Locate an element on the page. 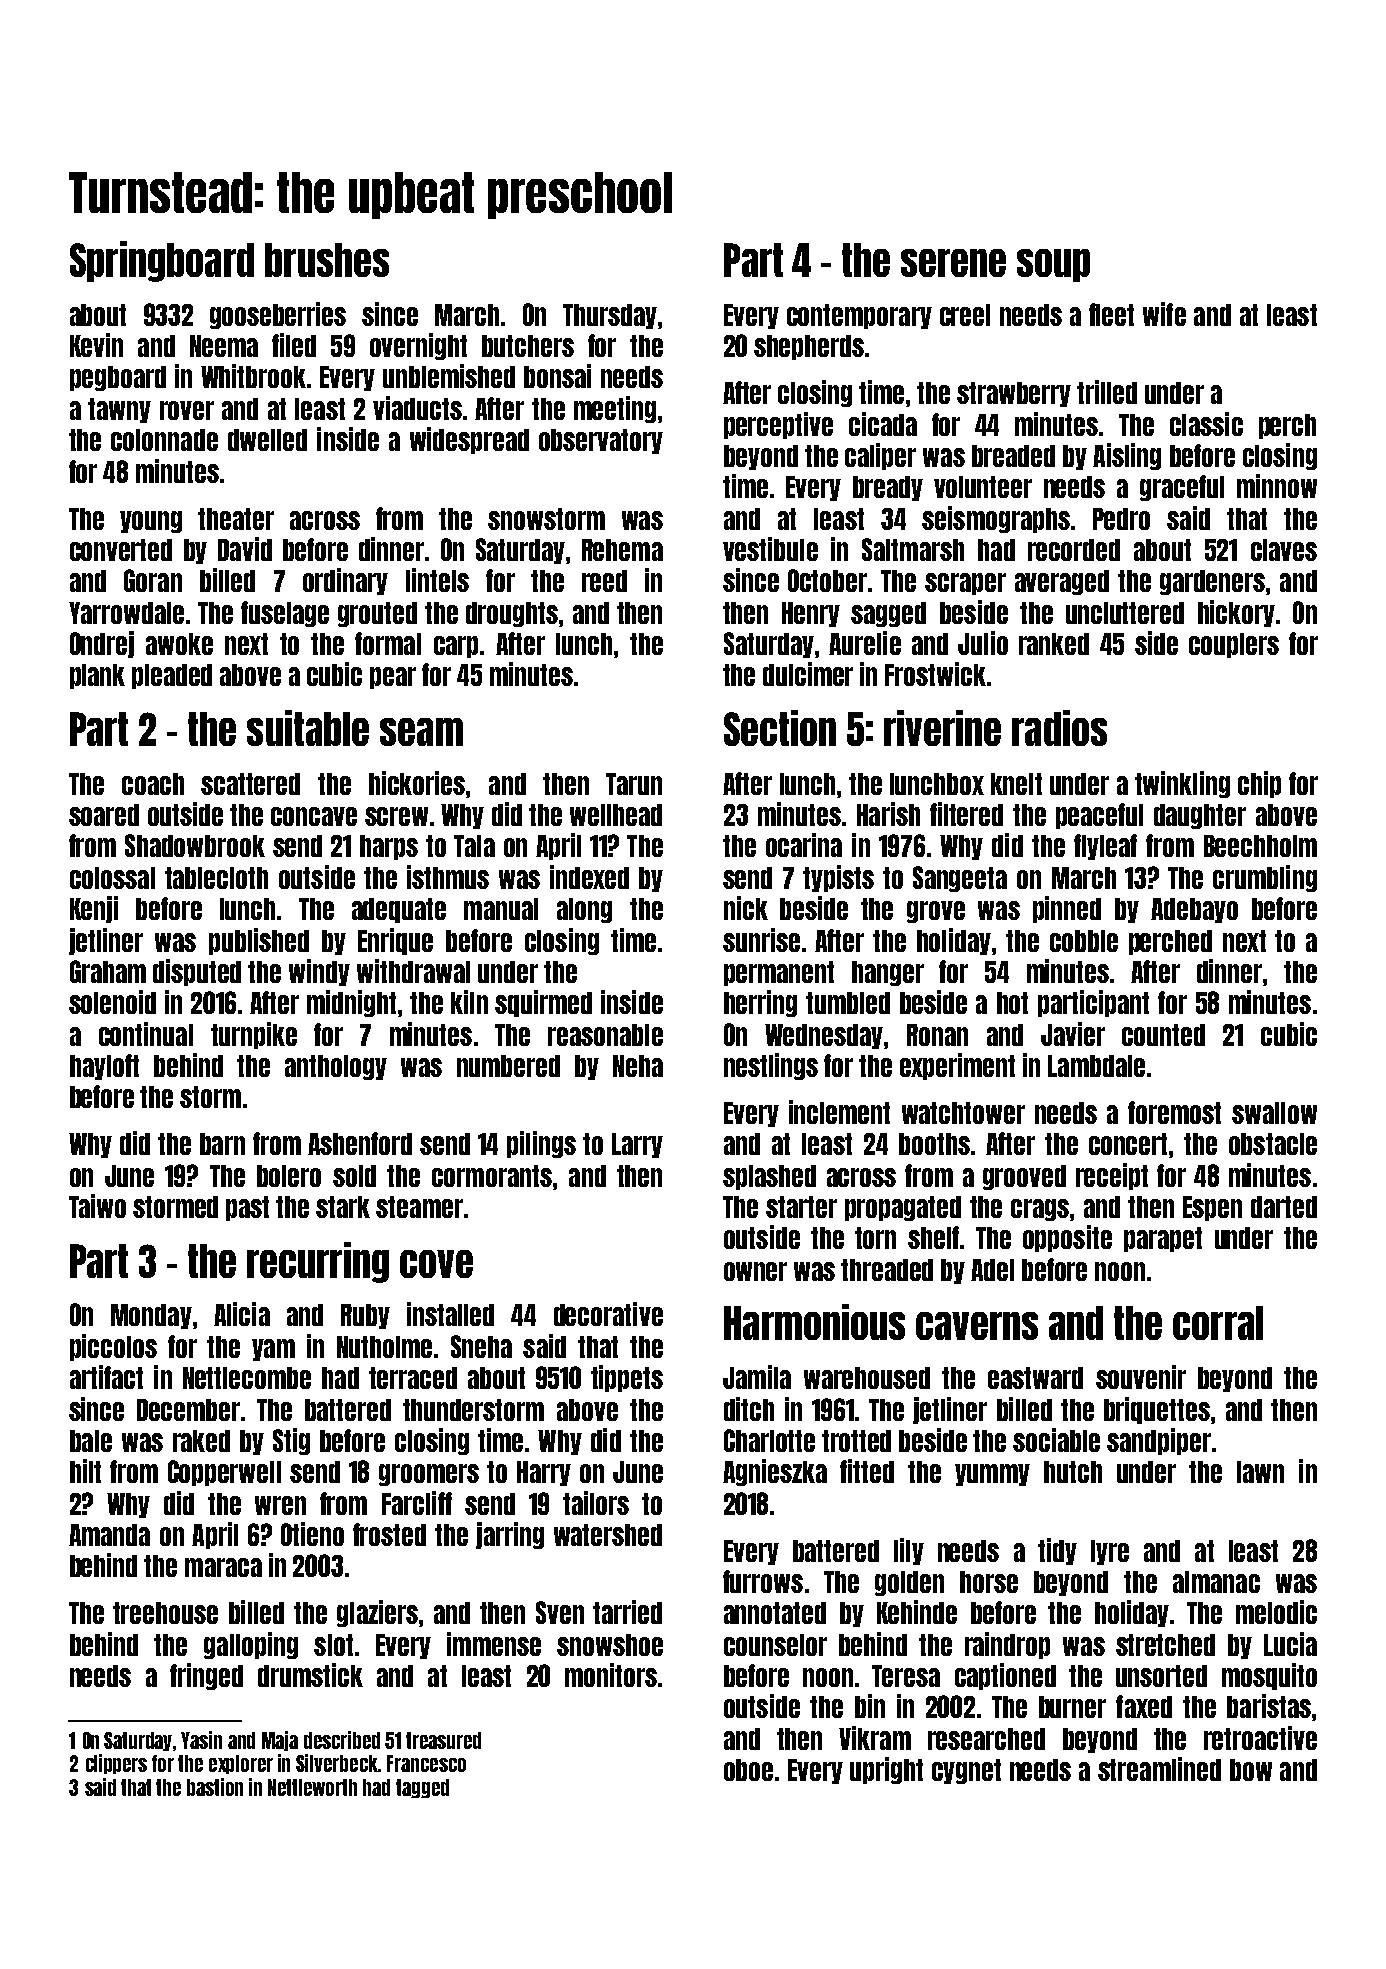 The width and height of the page is (1386, 1969). classic is located at coordinates (1206, 424).
